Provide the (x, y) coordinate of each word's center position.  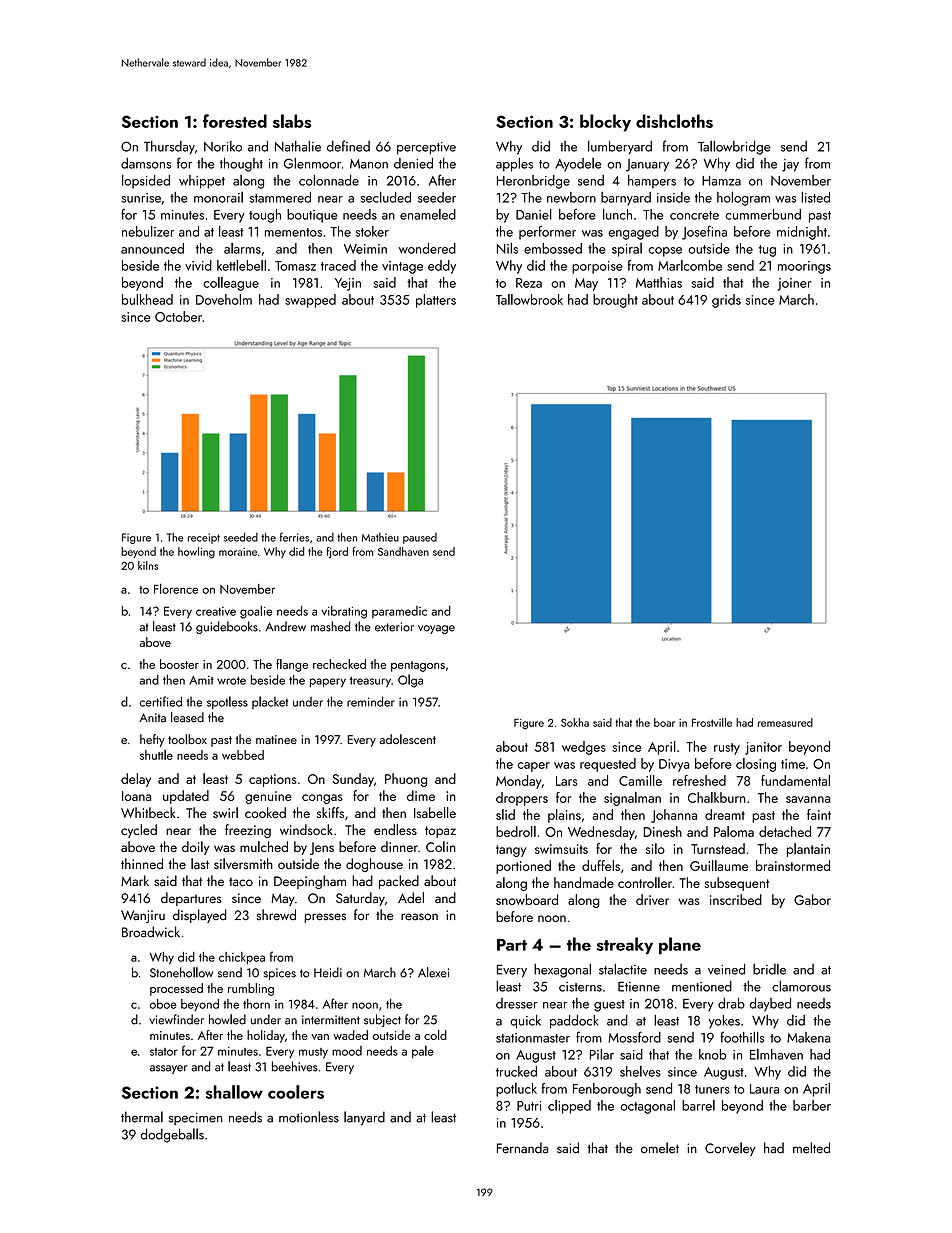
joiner (794, 284)
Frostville (712, 722)
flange (292, 665)
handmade (584, 882)
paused (420, 538)
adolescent (407, 739)
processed (176, 989)
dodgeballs (172, 1135)
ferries (294, 537)
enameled (428, 214)
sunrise (141, 198)
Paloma (734, 831)
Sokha (575, 722)
